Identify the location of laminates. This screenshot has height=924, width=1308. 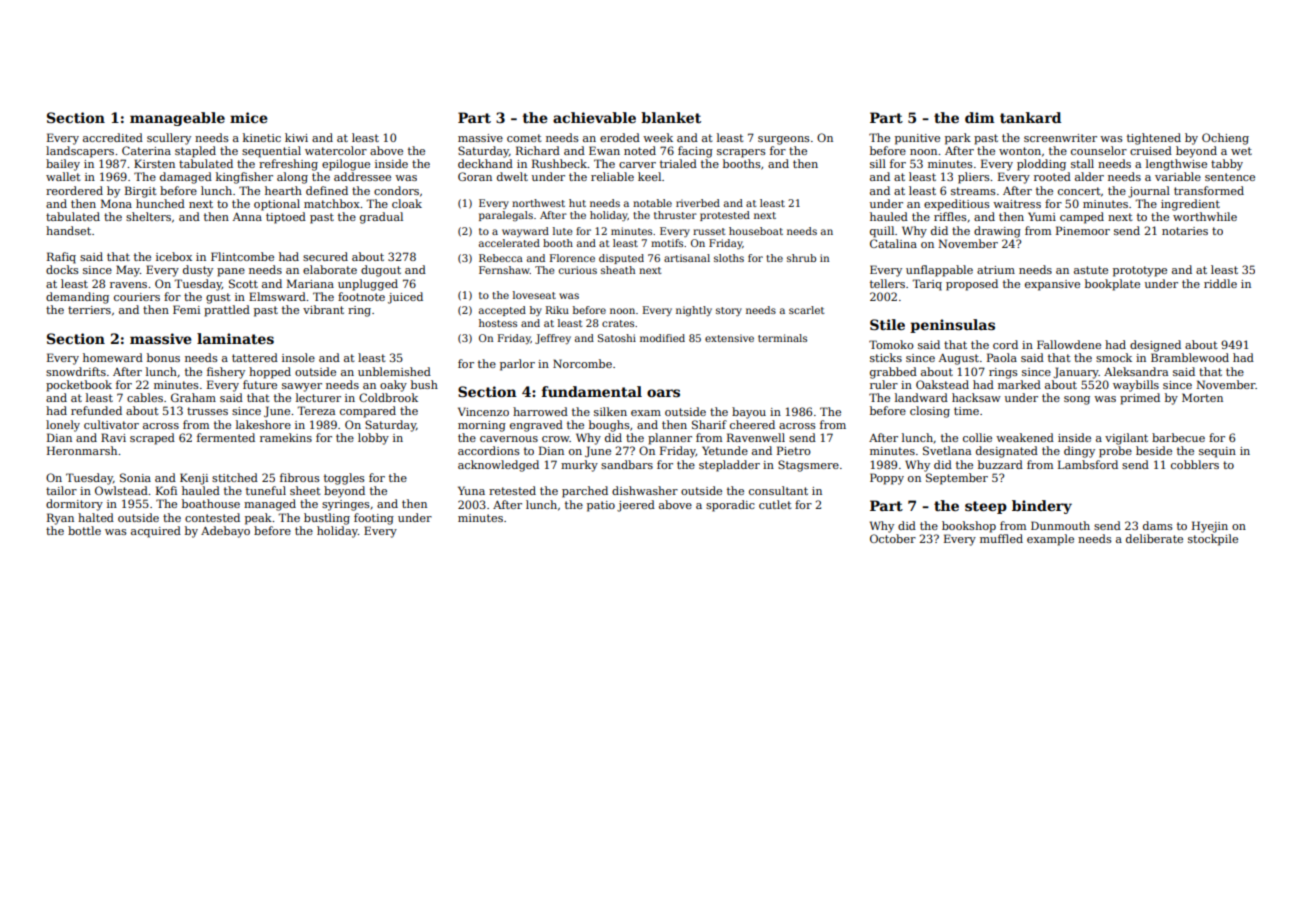
(235, 338).
